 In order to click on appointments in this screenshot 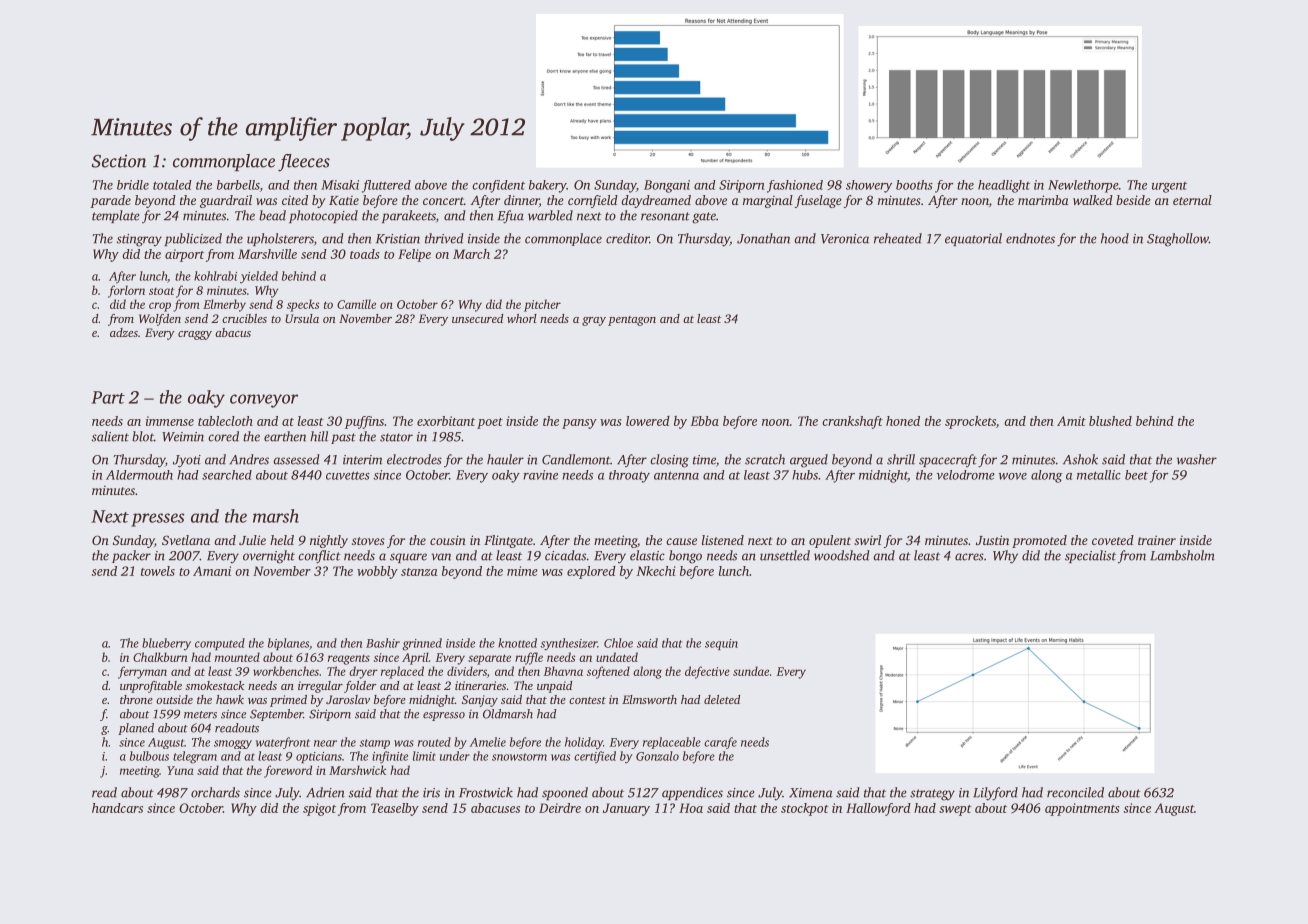, I will do `click(1082, 809)`.
